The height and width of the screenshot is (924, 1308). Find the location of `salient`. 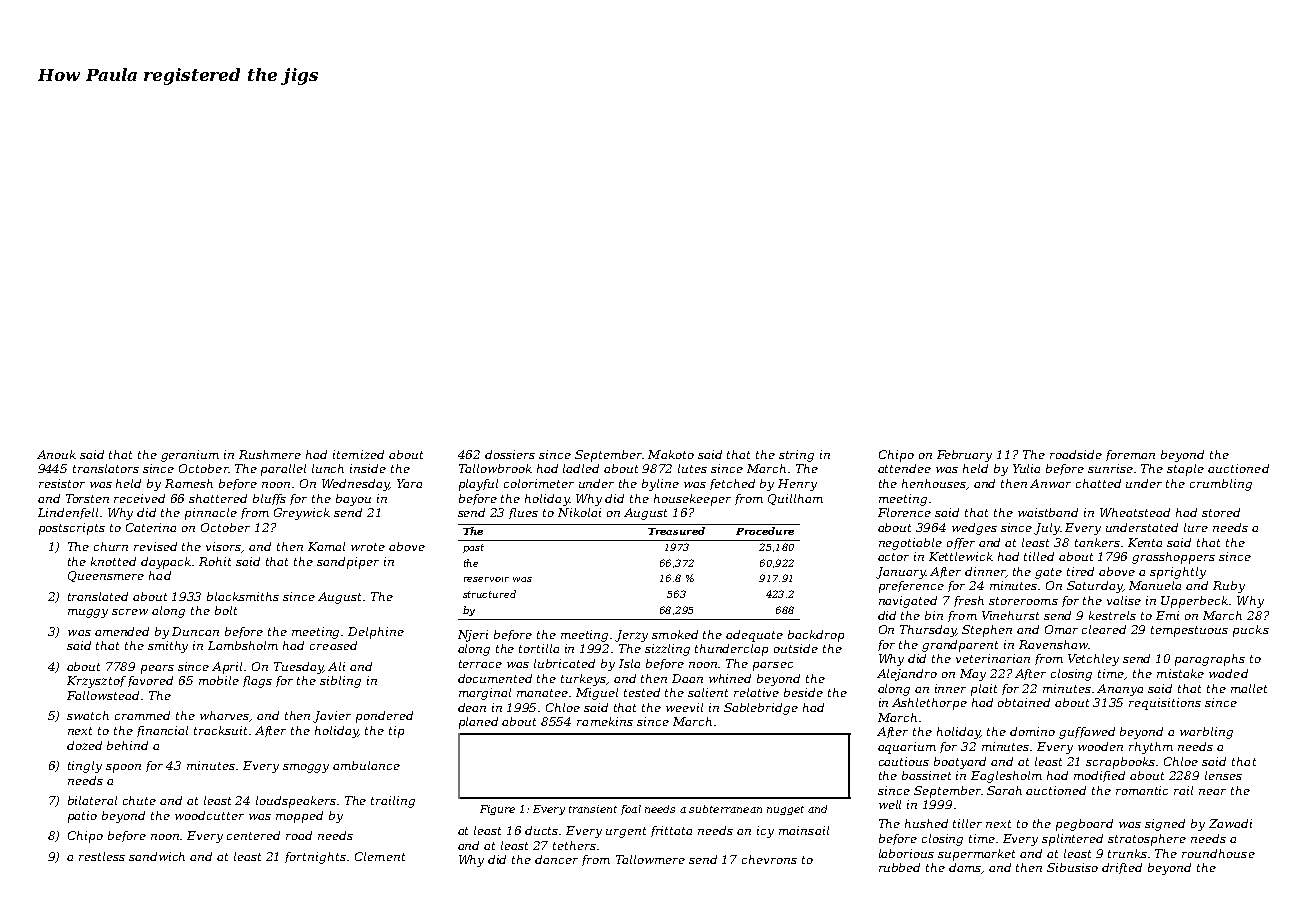

salient is located at coordinates (708, 692).
